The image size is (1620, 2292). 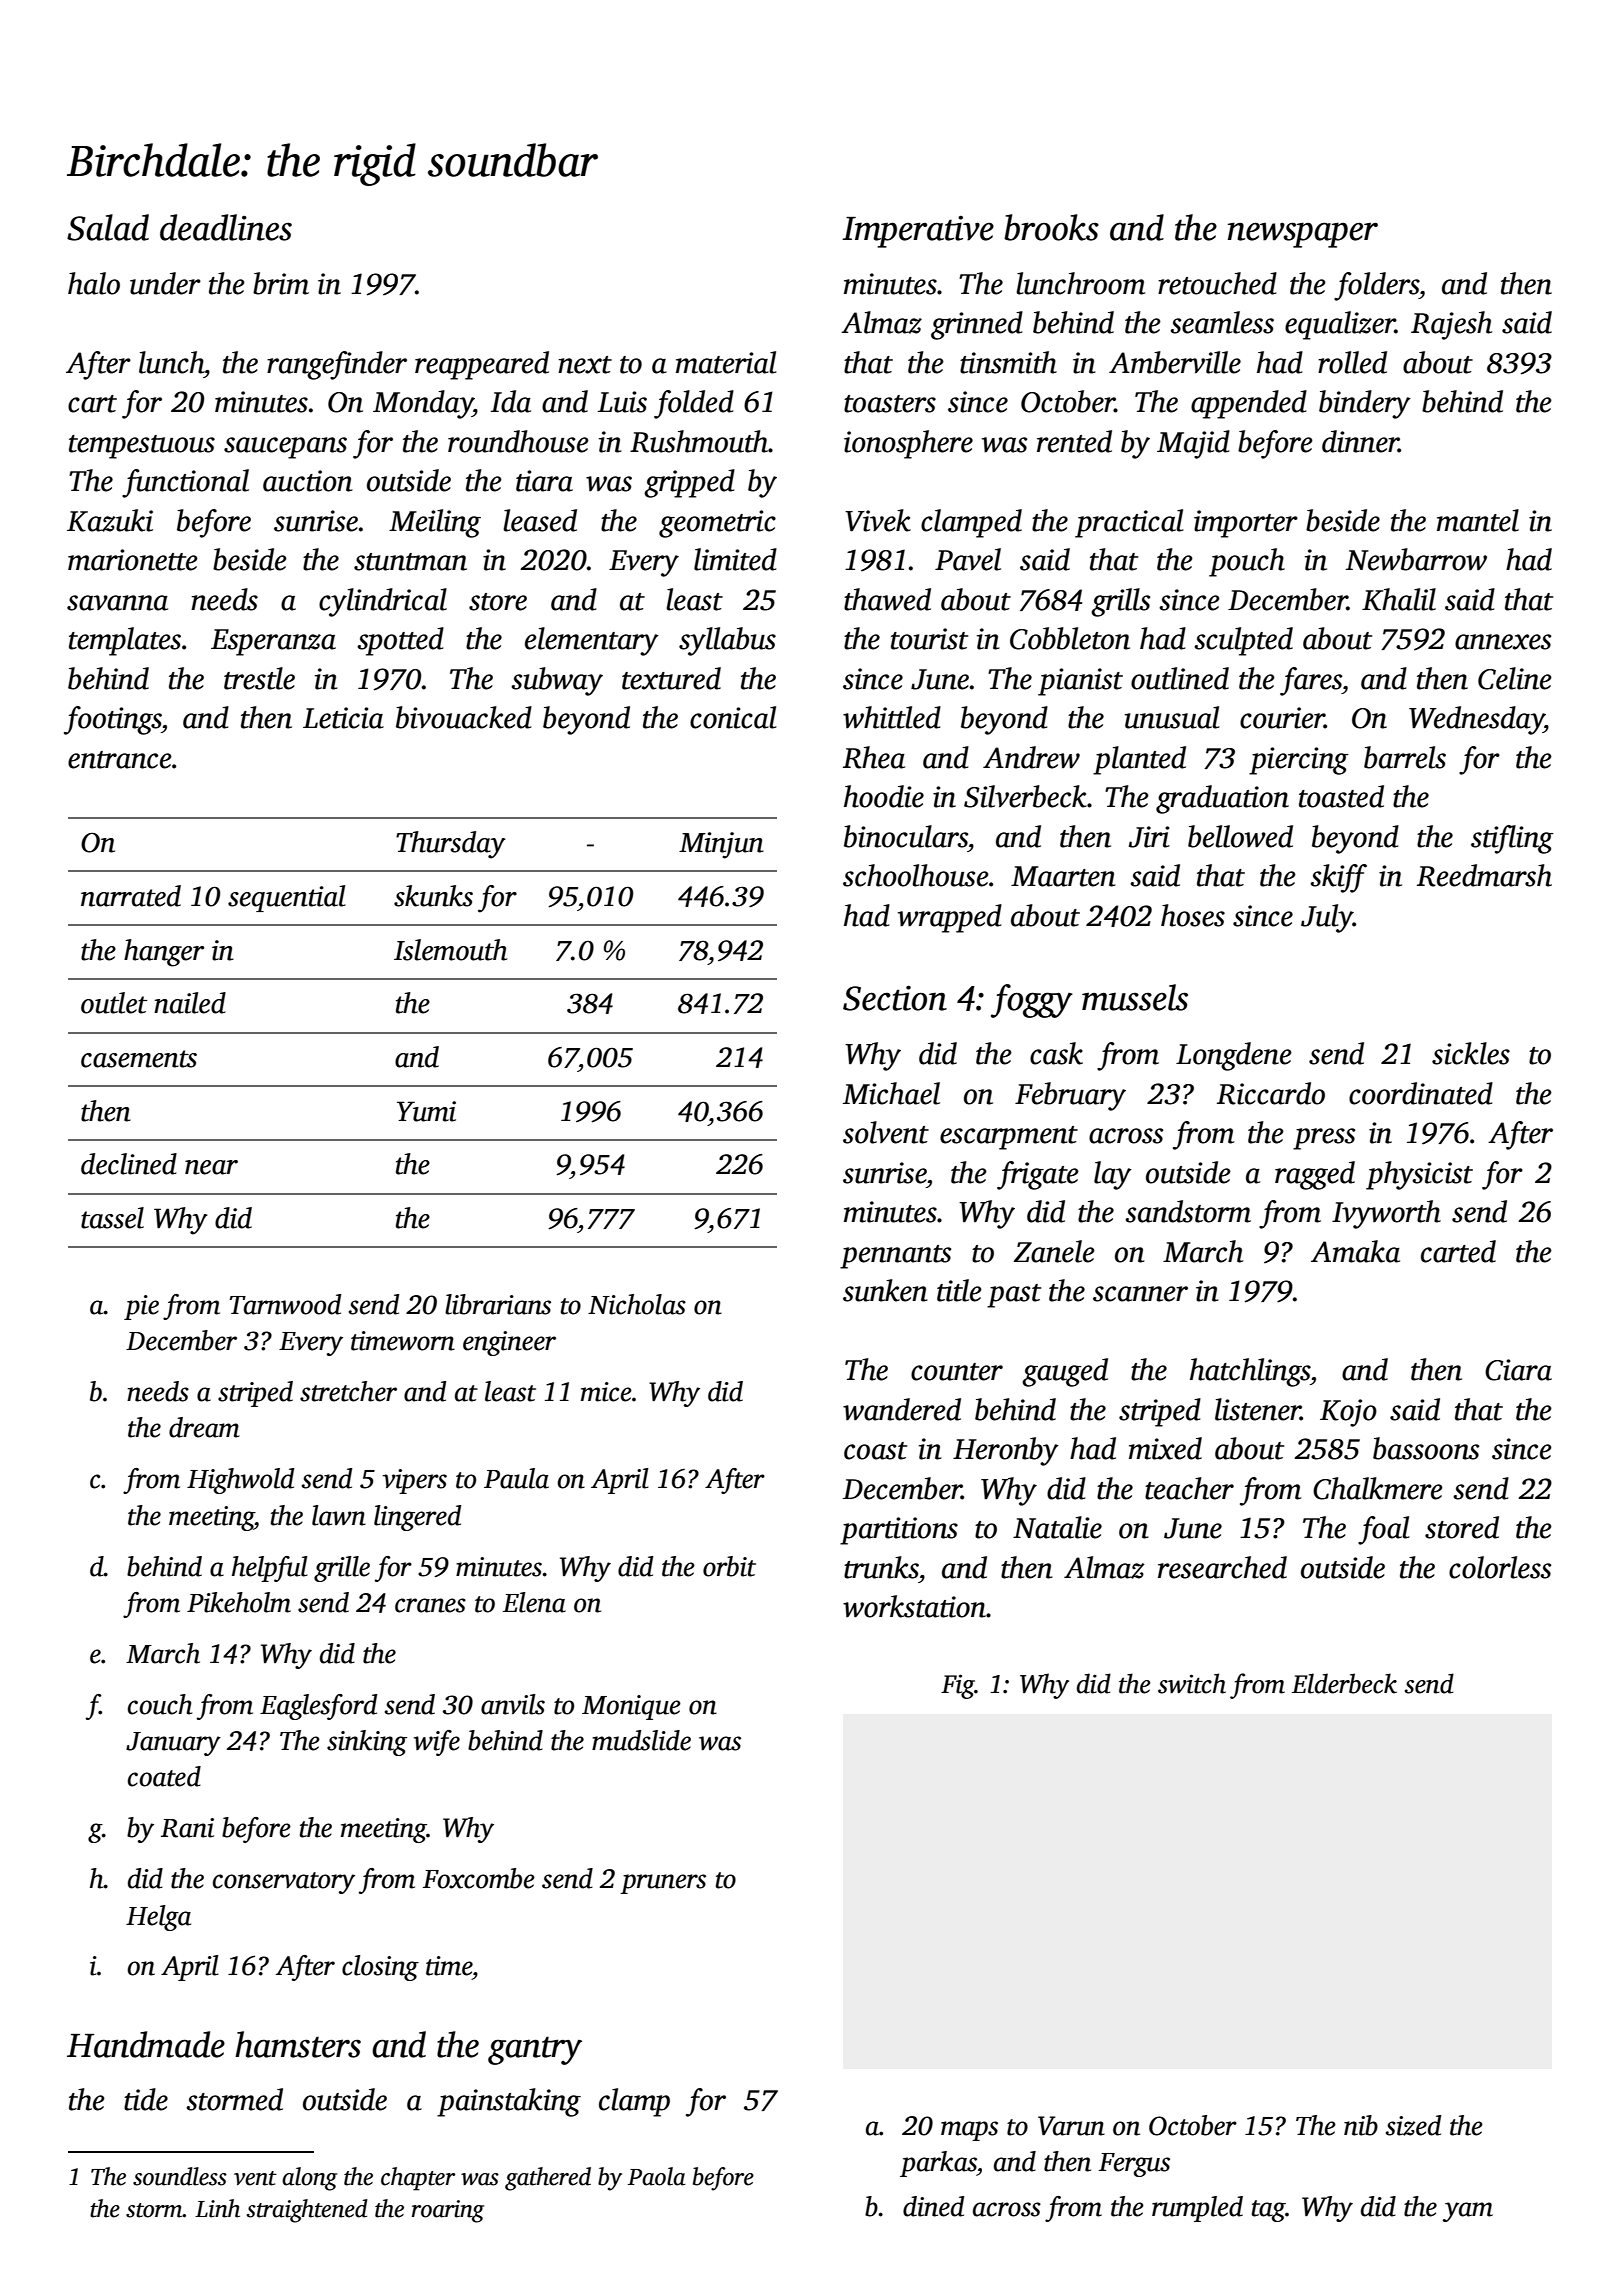 I want to click on ragged, so click(x=1315, y=1175).
